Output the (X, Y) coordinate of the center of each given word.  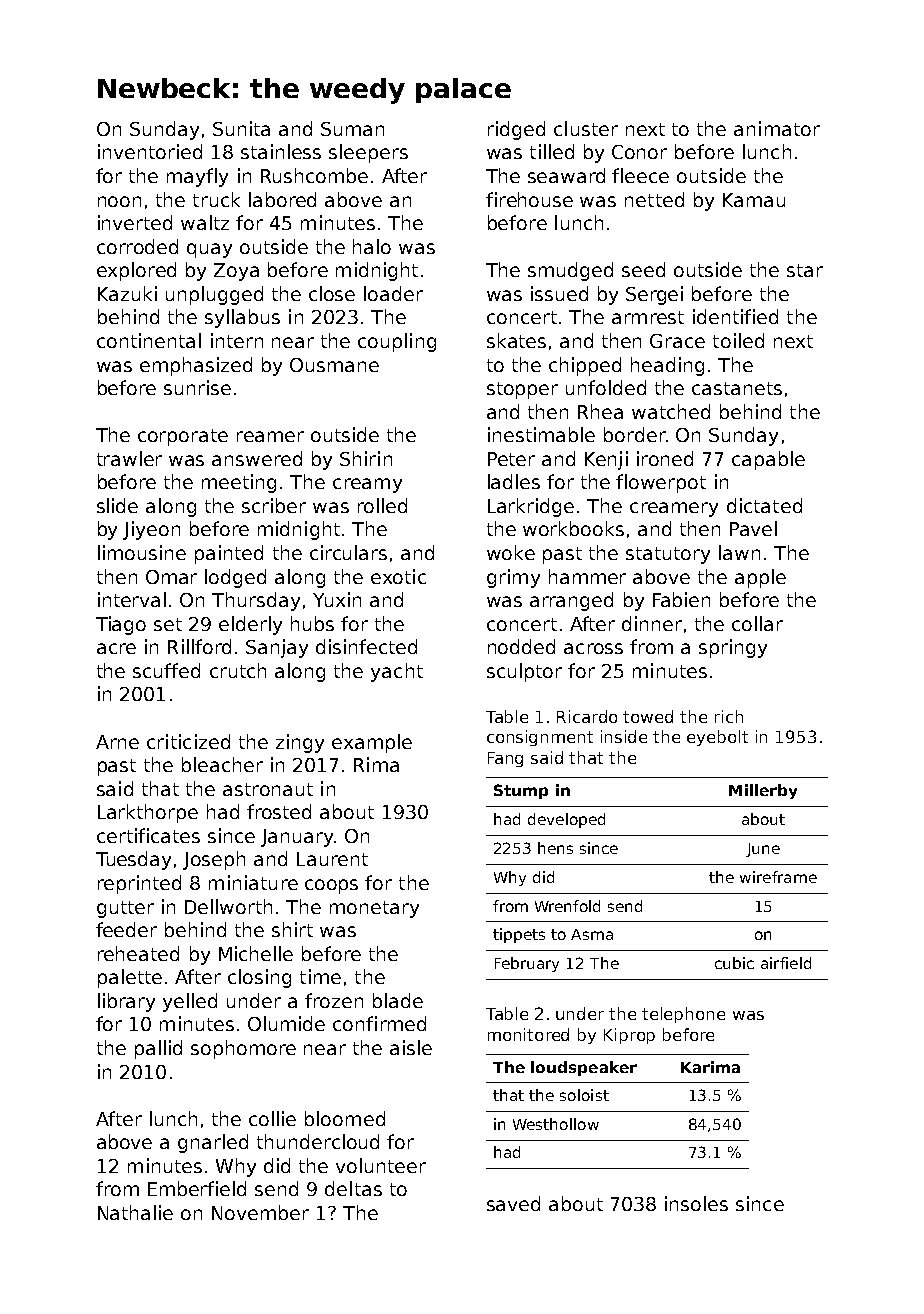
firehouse (529, 199)
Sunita (241, 128)
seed (643, 269)
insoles (696, 1203)
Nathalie (135, 1212)
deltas (353, 1188)
